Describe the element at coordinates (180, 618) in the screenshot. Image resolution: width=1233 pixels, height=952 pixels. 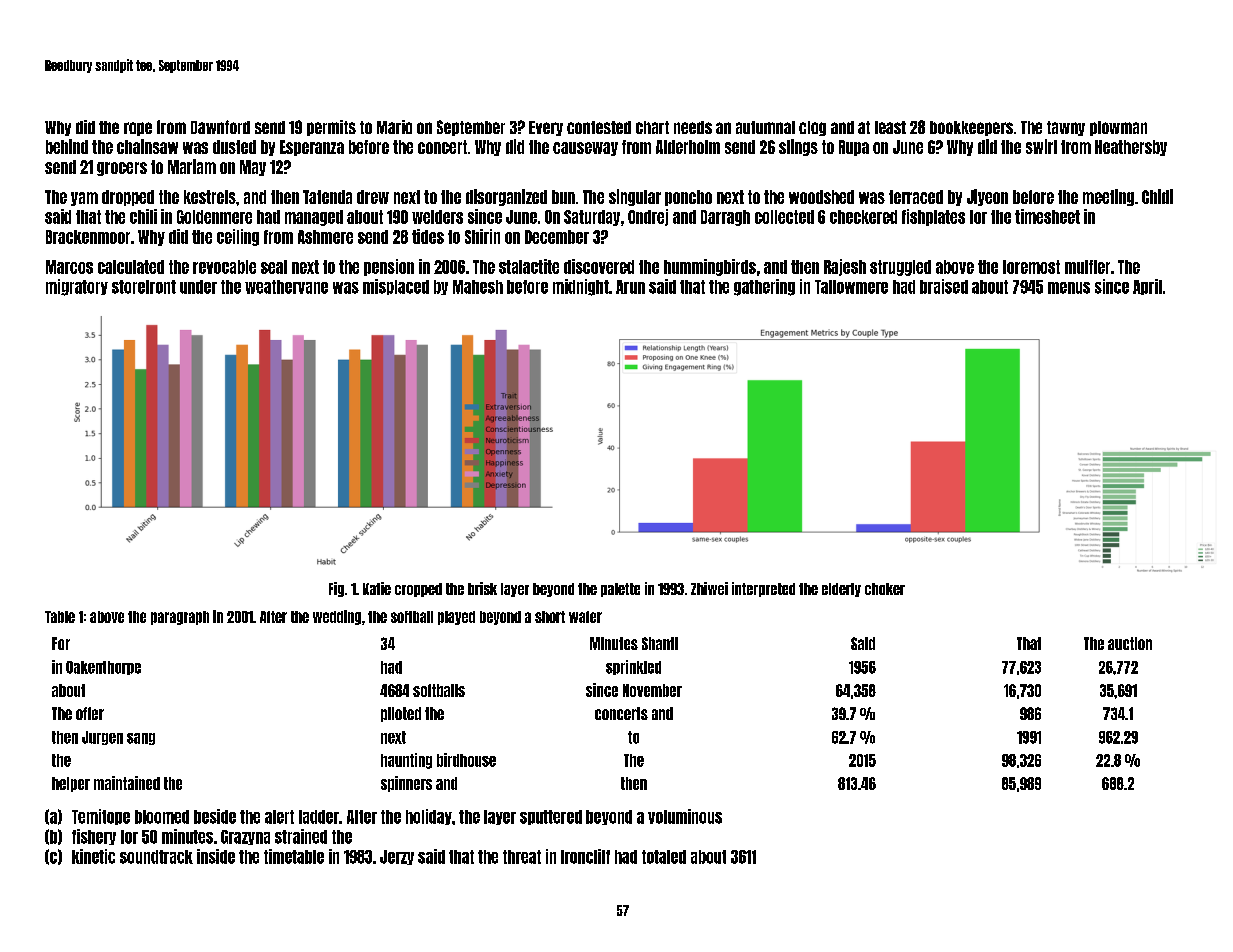
I see `paragraph` at that location.
